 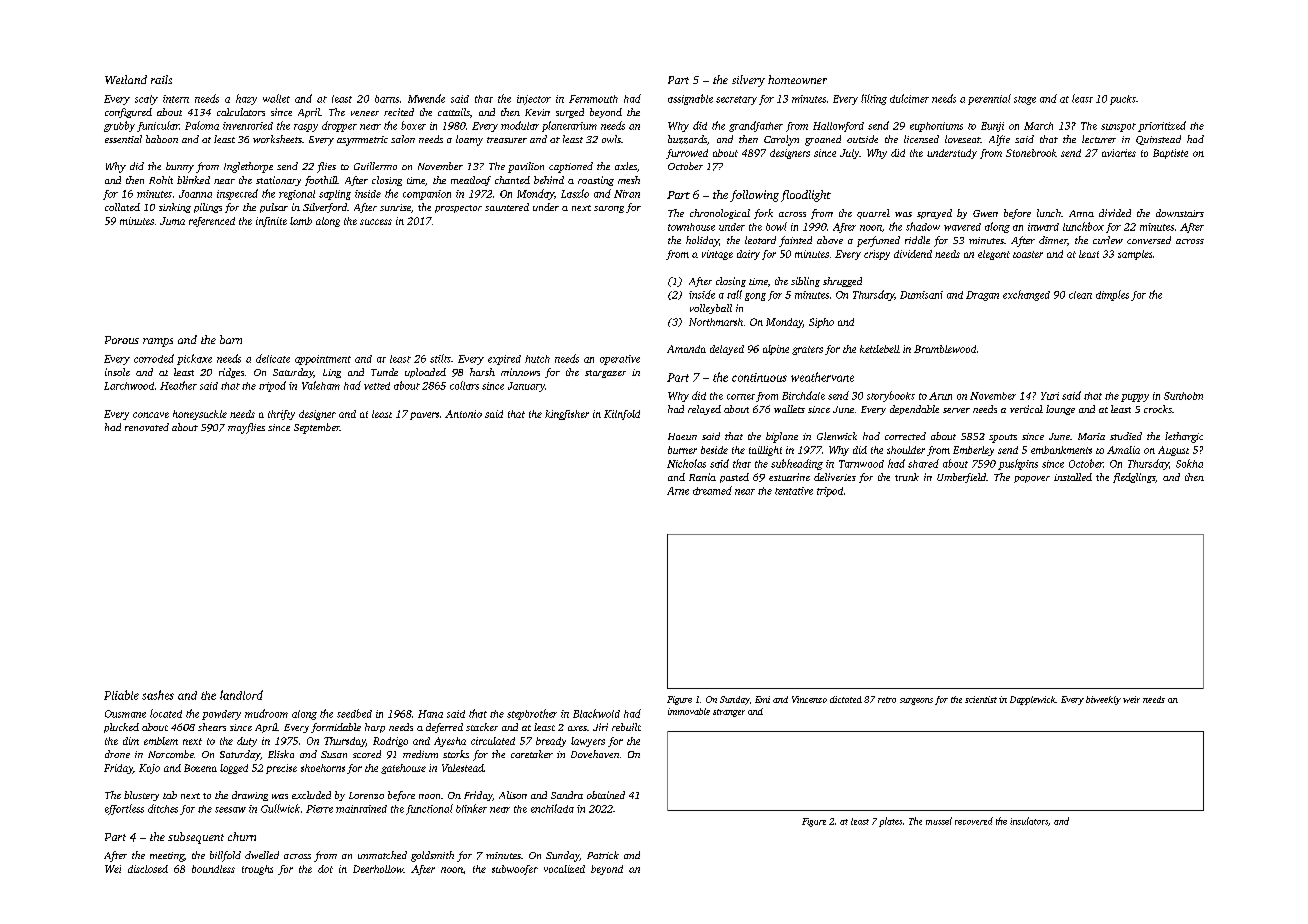 What do you see at coordinates (974, 821) in the screenshot?
I see `recovered` at bounding box center [974, 821].
